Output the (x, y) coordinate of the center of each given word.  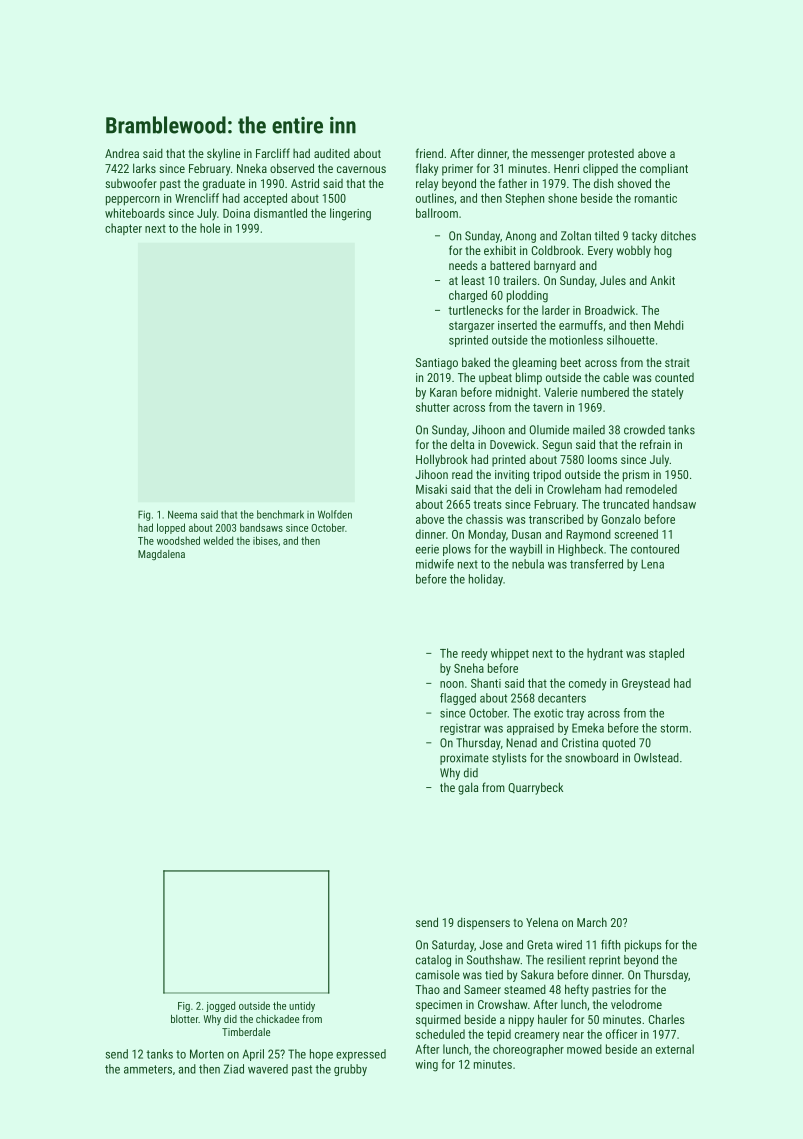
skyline (223, 154)
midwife (435, 564)
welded (218, 540)
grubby (350, 1070)
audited (332, 153)
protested (611, 155)
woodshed (178, 540)
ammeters (148, 1069)
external (675, 1049)
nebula (528, 564)
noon (452, 684)
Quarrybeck (535, 788)
